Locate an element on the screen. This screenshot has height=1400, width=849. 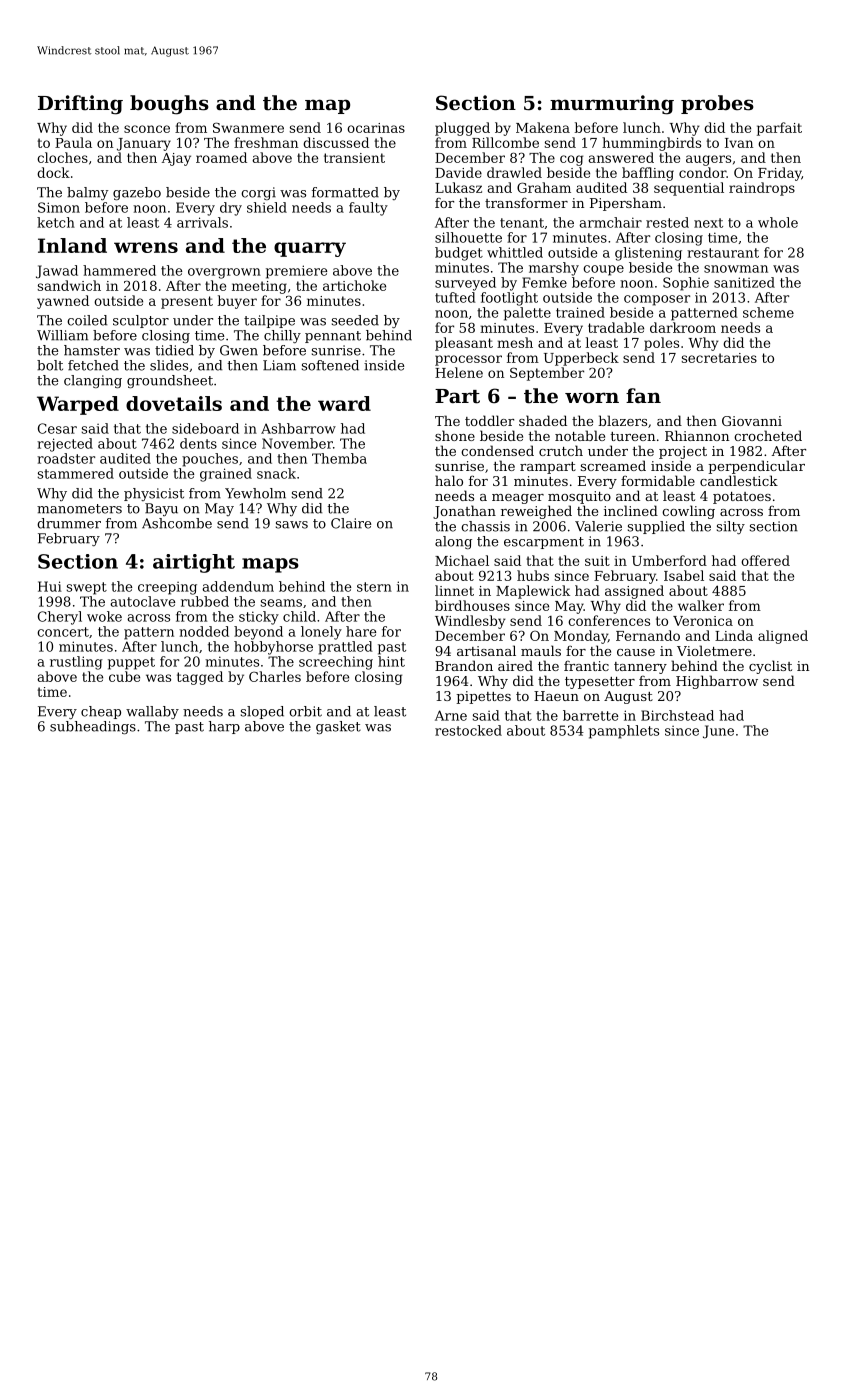
candlestick is located at coordinates (739, 480).
